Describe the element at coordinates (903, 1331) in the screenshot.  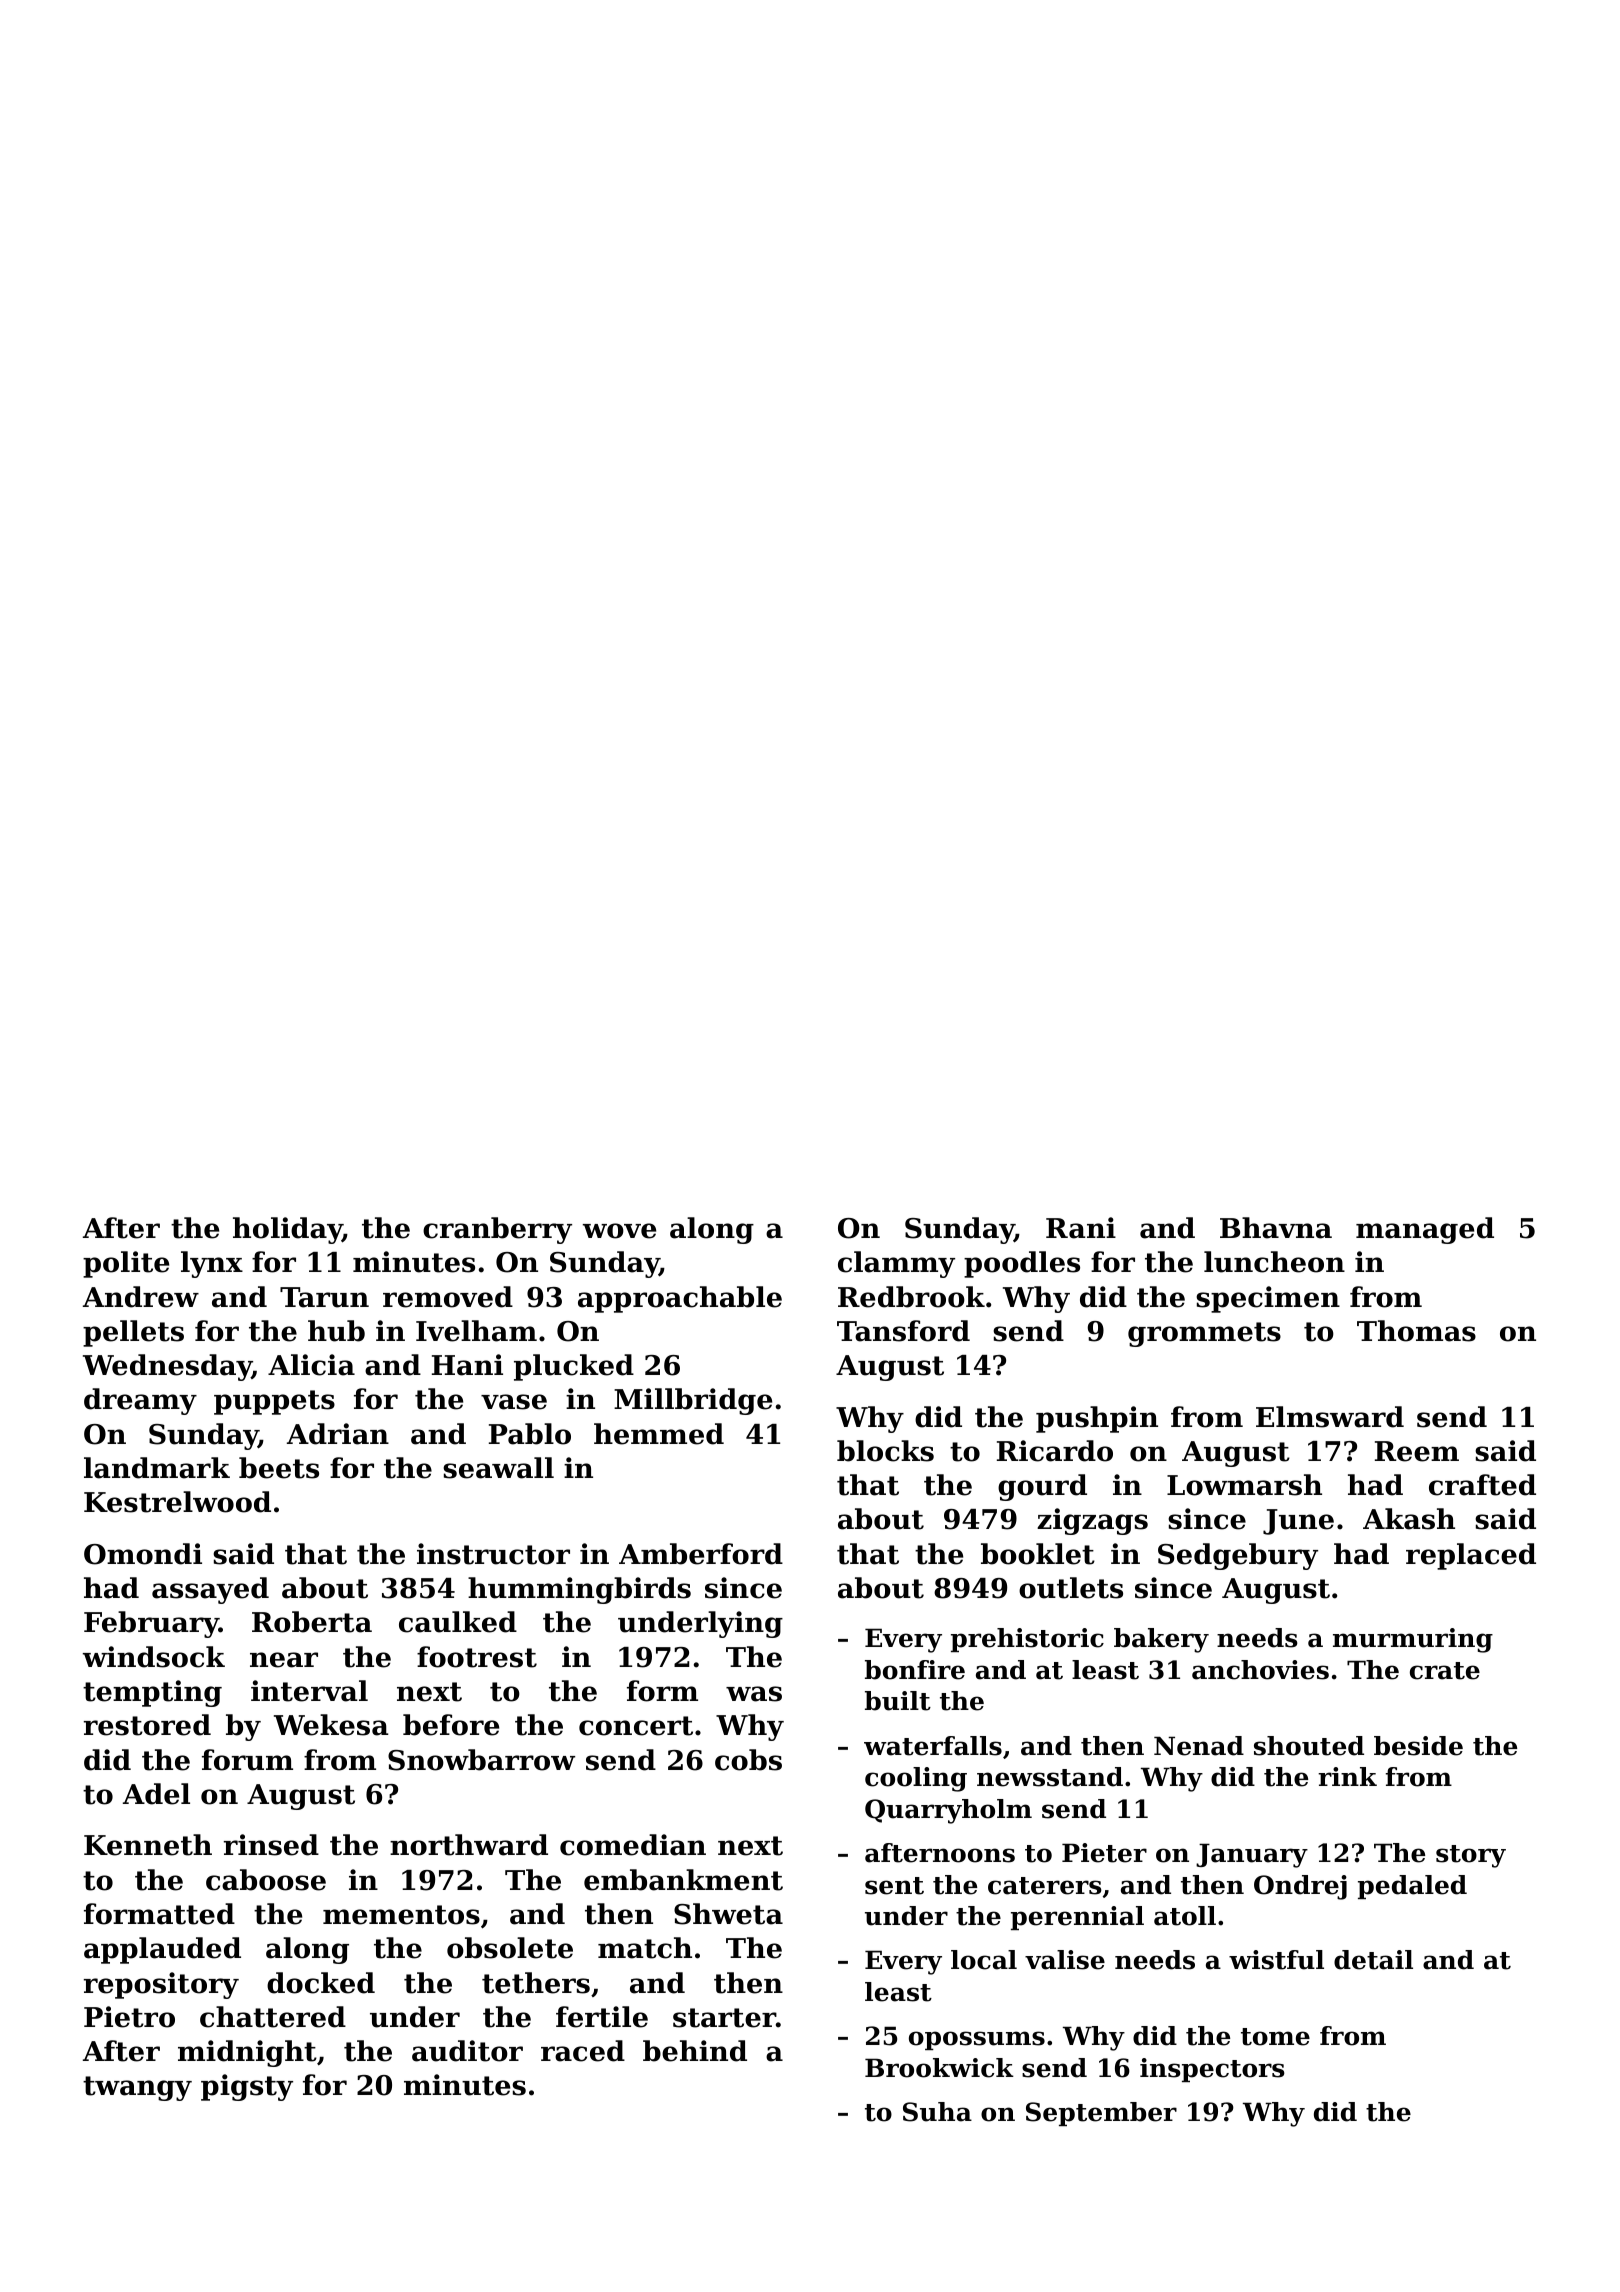
I see `Tansford` at that location.
